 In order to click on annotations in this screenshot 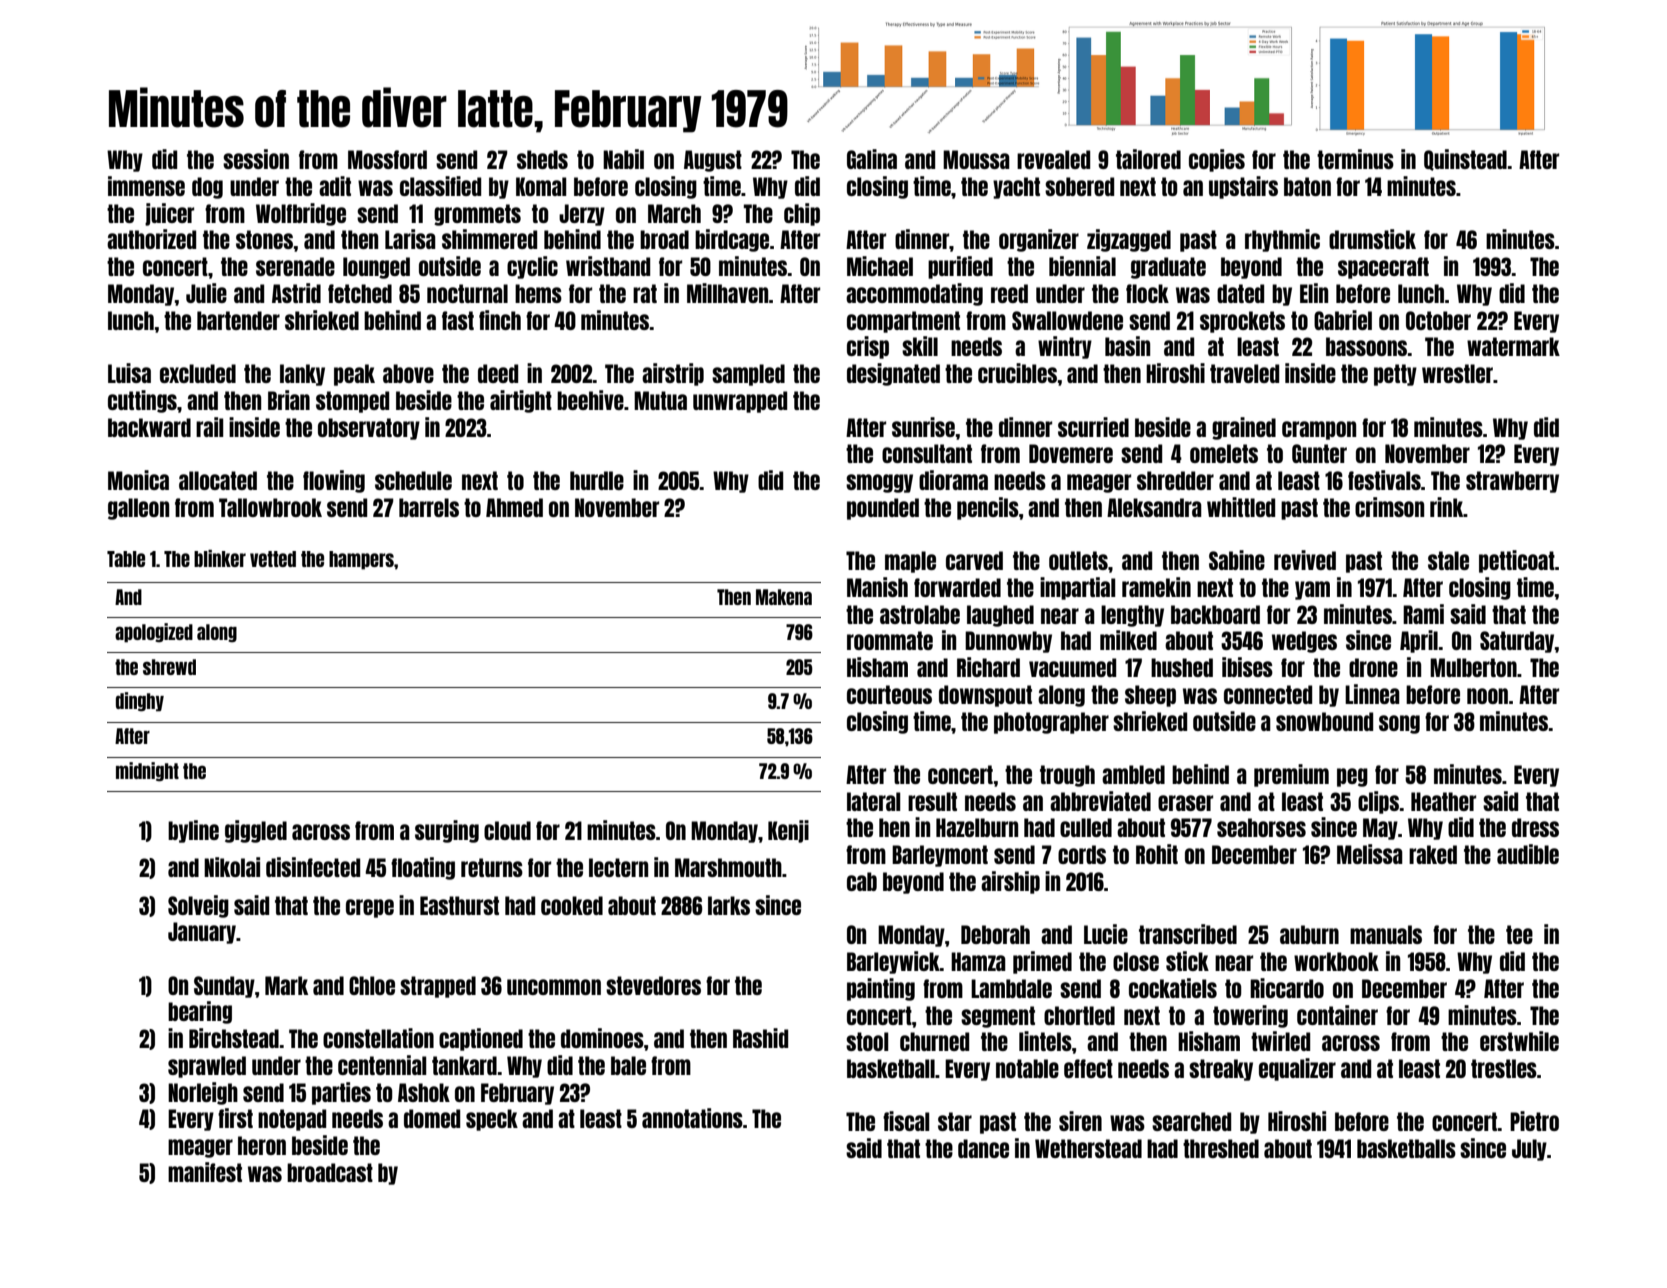, I will do `click(692, 1118)`.
